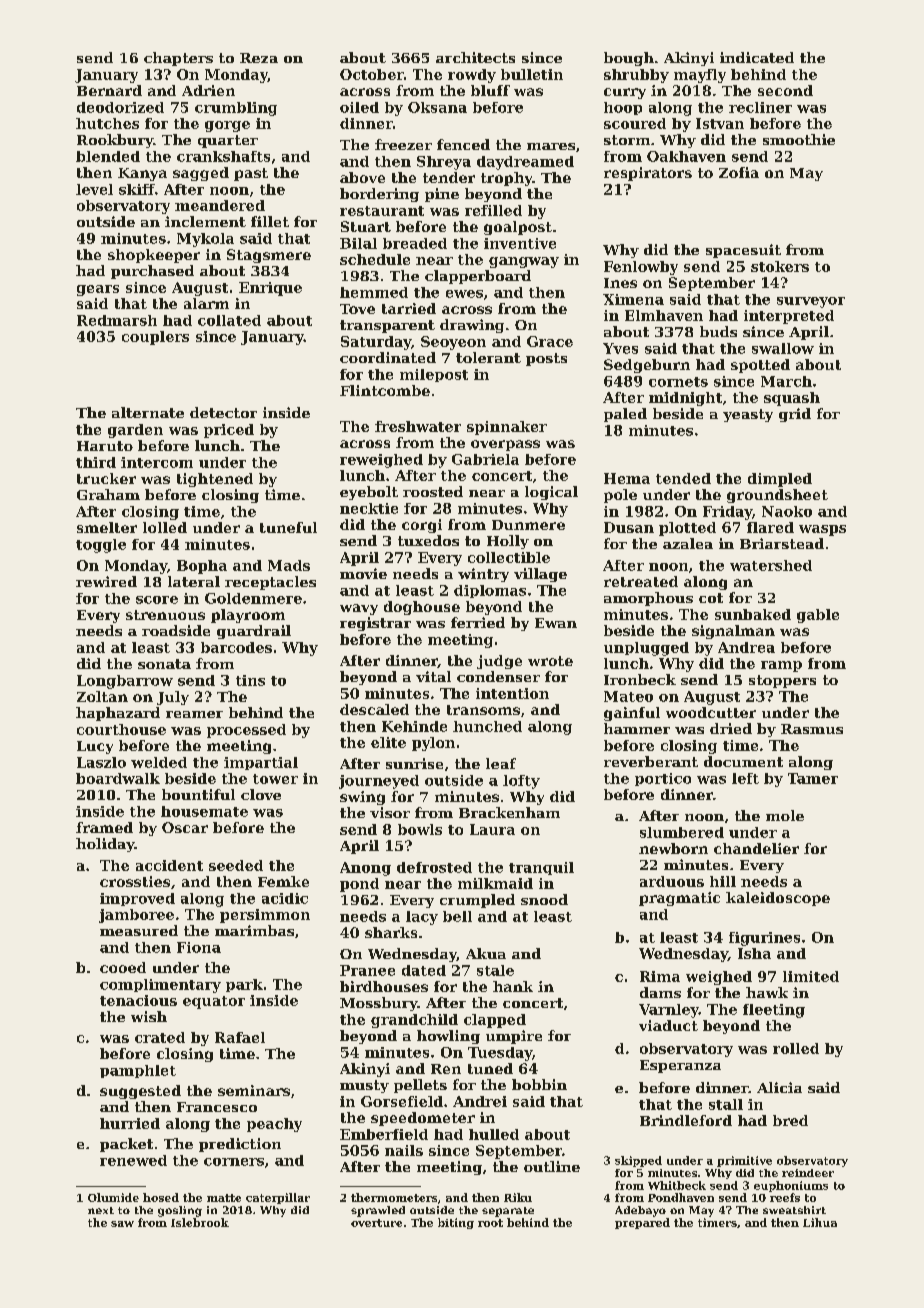 This screenshot has height=1308, width=924. What do you see at coordinates (785, 815) in the screenshot?
I see `mole` at bounding box center [785, 815].
